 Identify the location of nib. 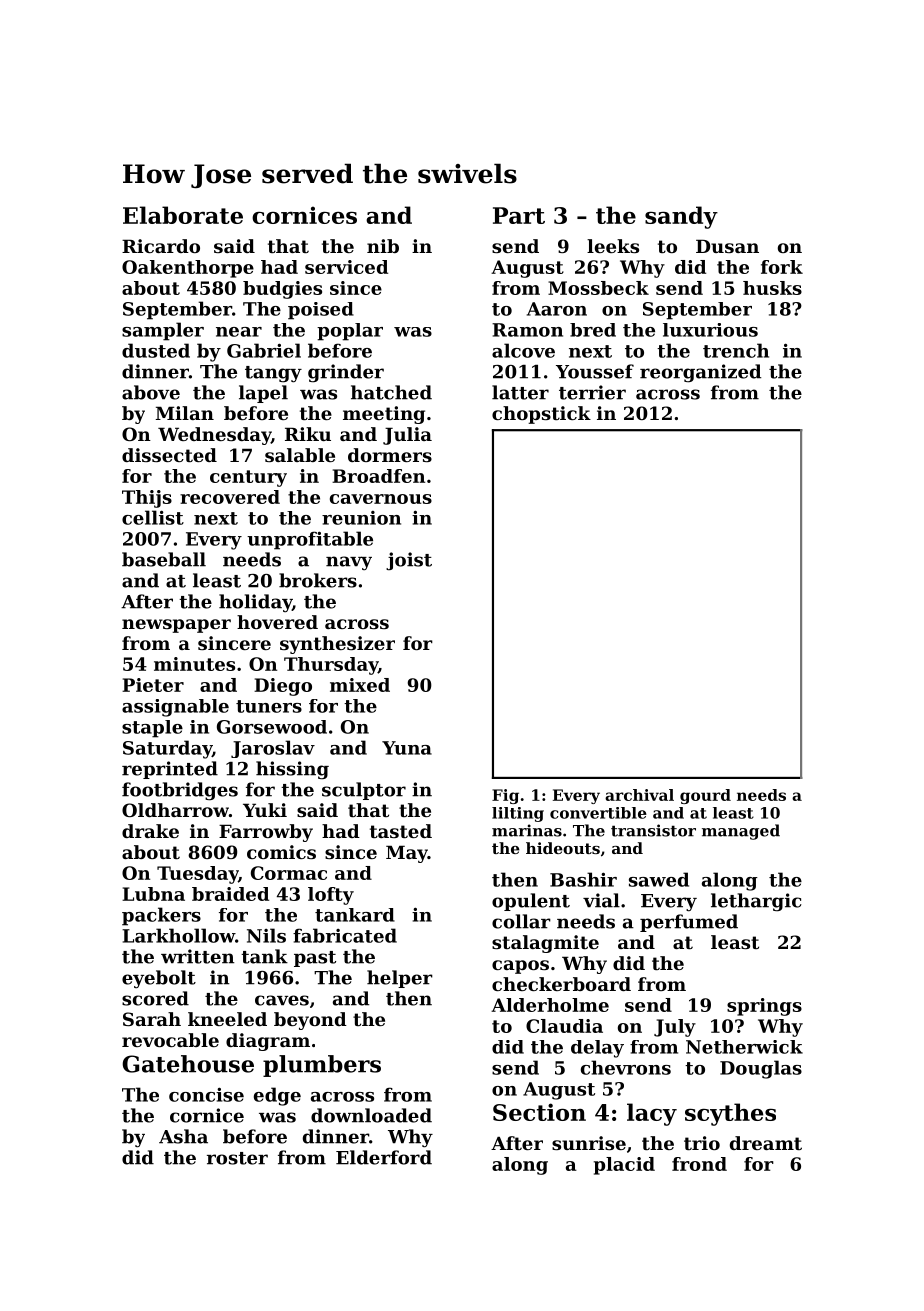
(383, 246).
